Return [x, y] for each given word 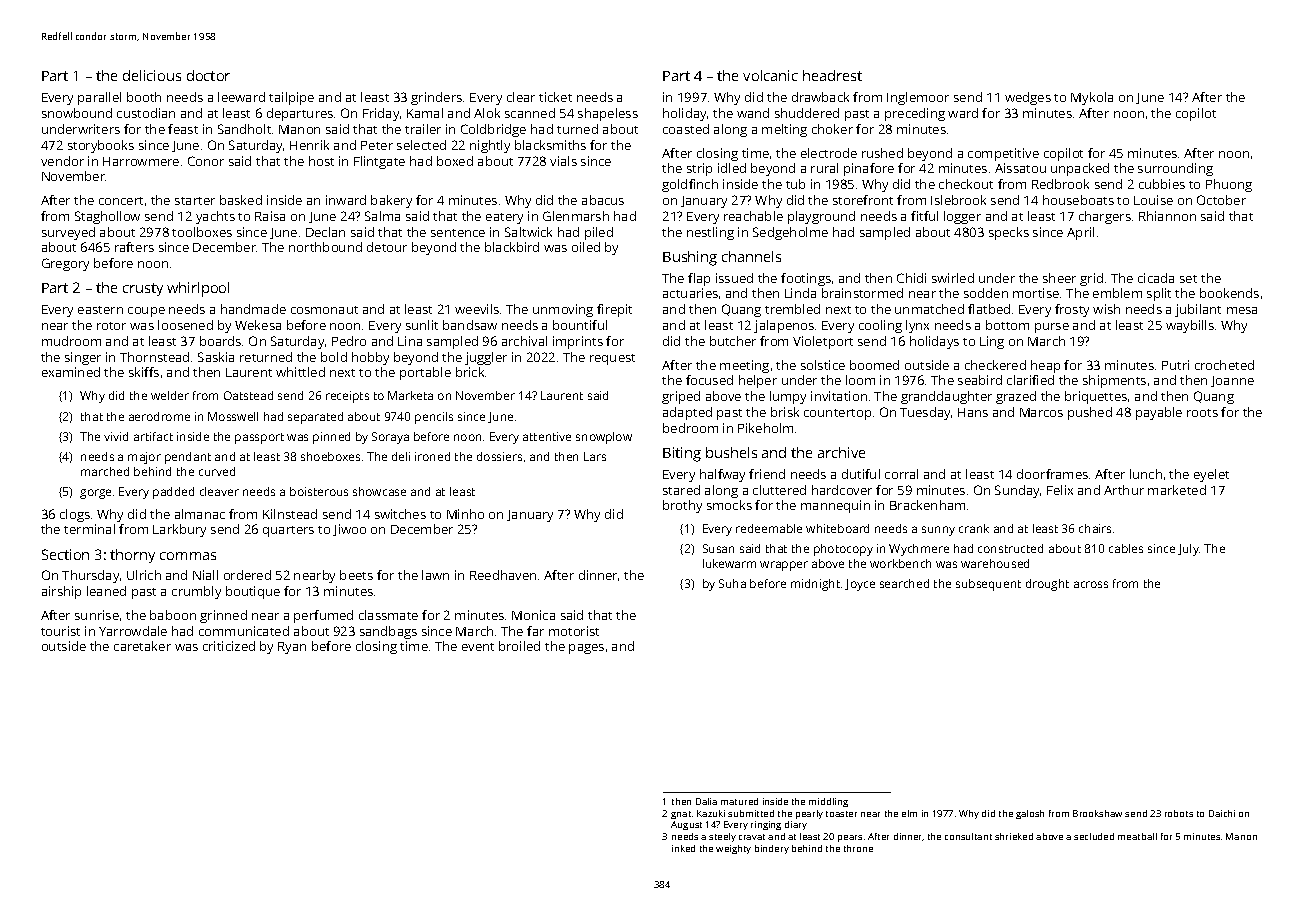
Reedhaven [503, 575]
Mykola [1092, 98]
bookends [1229, 293]
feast [183, 129]
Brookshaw [1097, 813]
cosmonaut [324, 310]
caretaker [142, 646]
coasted [686, 129]
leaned [106, 591]
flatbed [989, 309]
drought [1047, 585]
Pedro [349, 341]
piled [599, 233]
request [612, 359]
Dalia [706, 801]
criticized [229, 646]
